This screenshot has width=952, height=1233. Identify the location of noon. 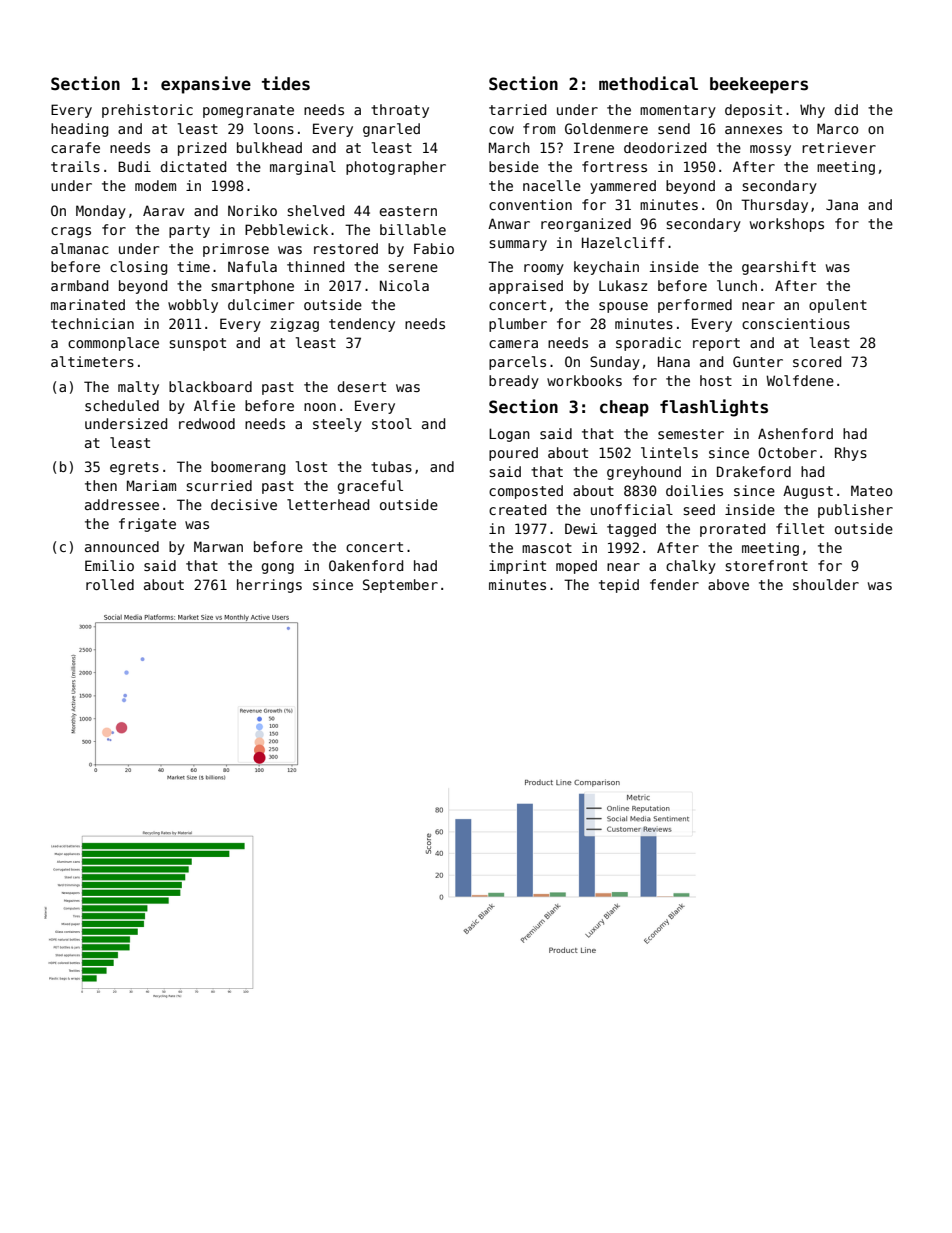
(320, 407).
